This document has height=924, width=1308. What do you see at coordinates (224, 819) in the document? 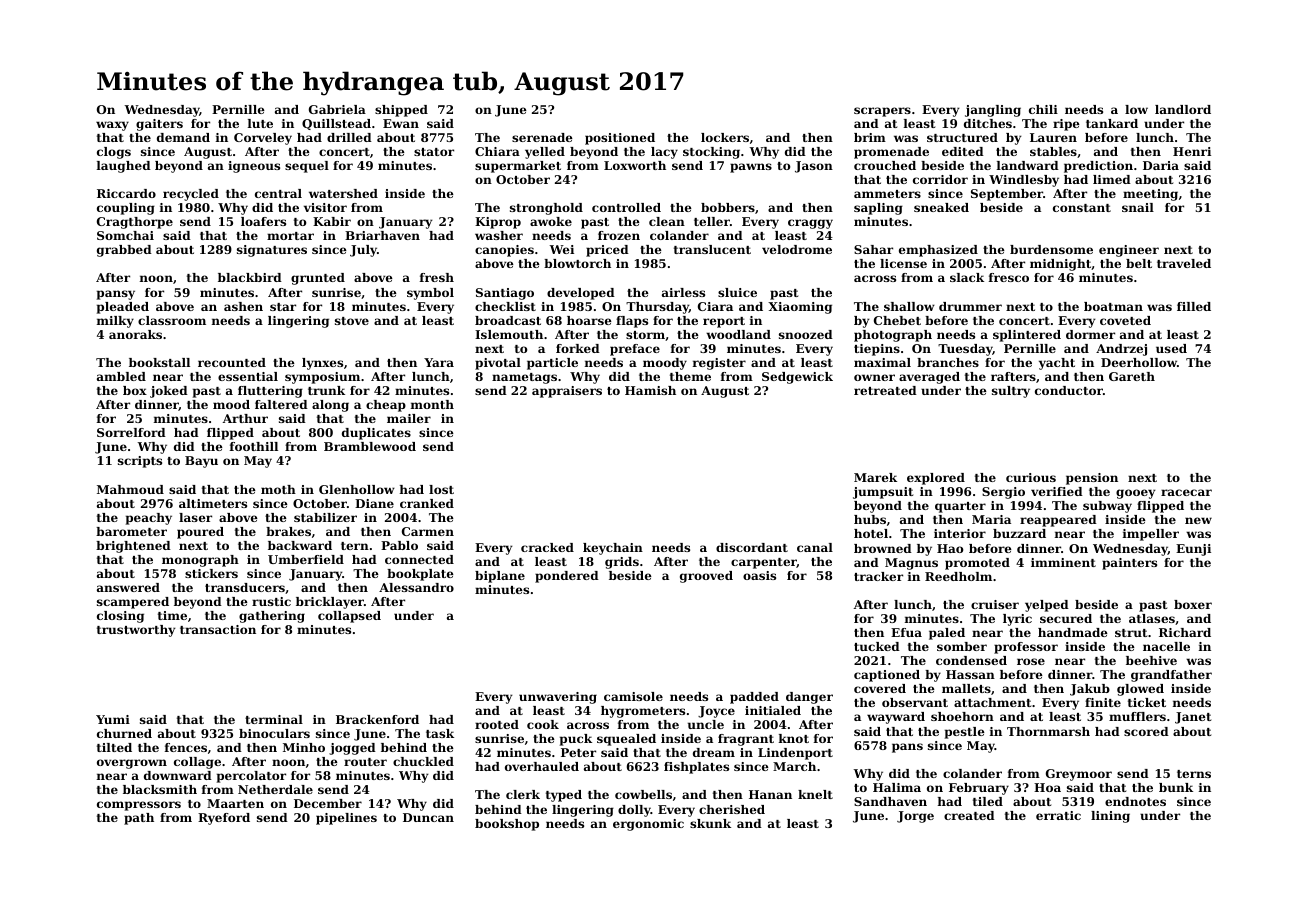
I see `Ryeford` at bounding box center [224, 819].
